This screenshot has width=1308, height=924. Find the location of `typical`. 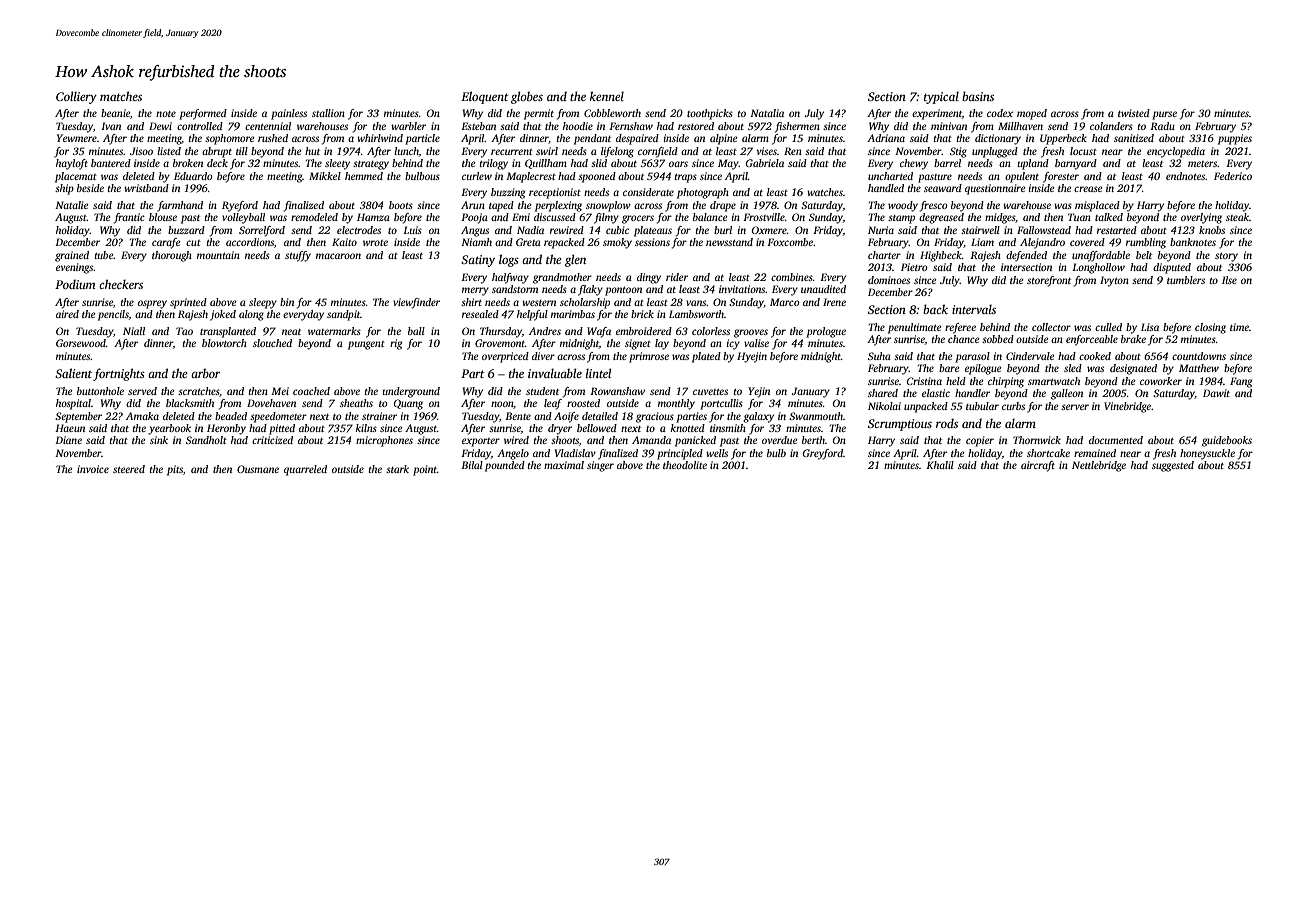

typical is located at coordinates (941, 97).
